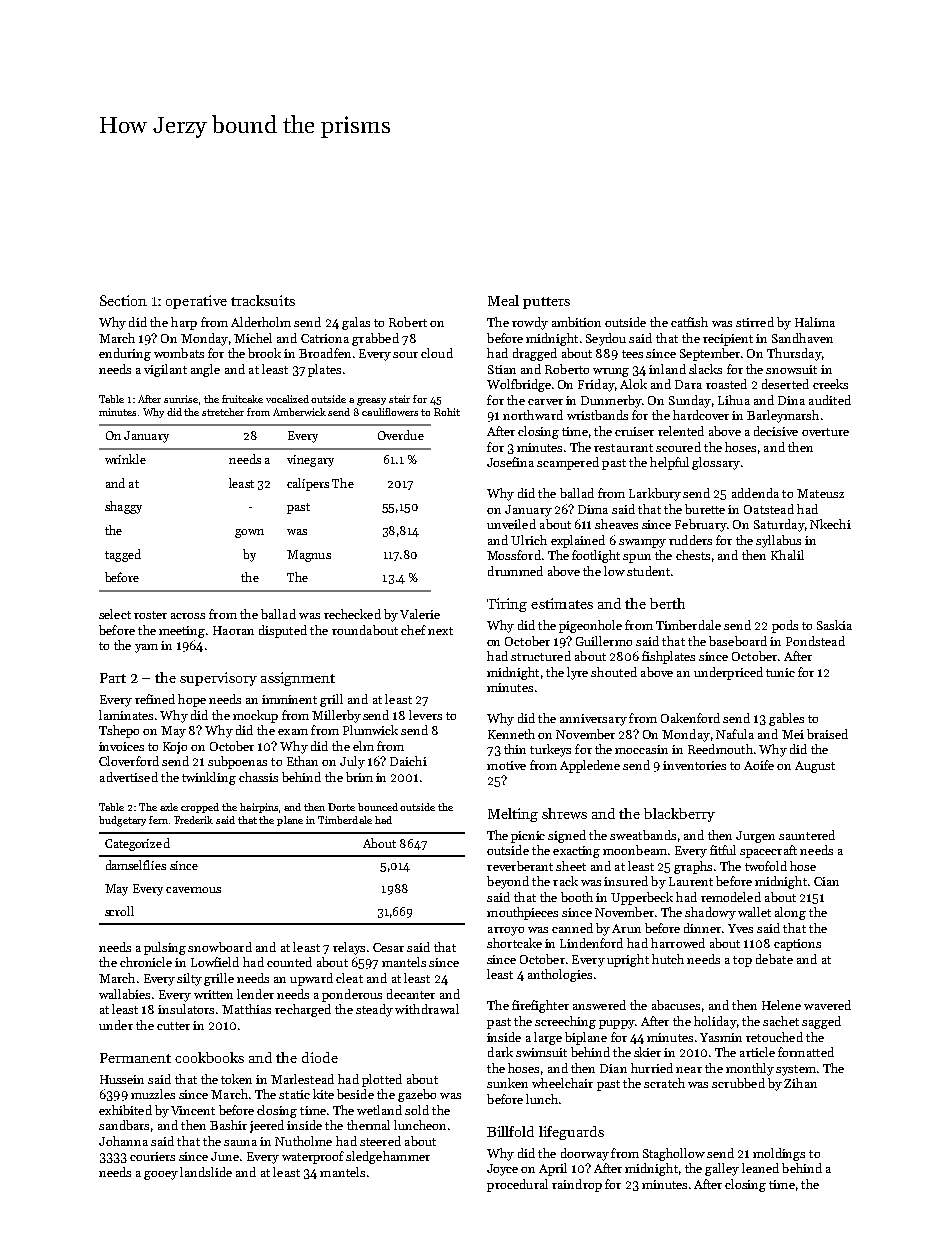  I want to click on Tiring, so click(507, 605).
